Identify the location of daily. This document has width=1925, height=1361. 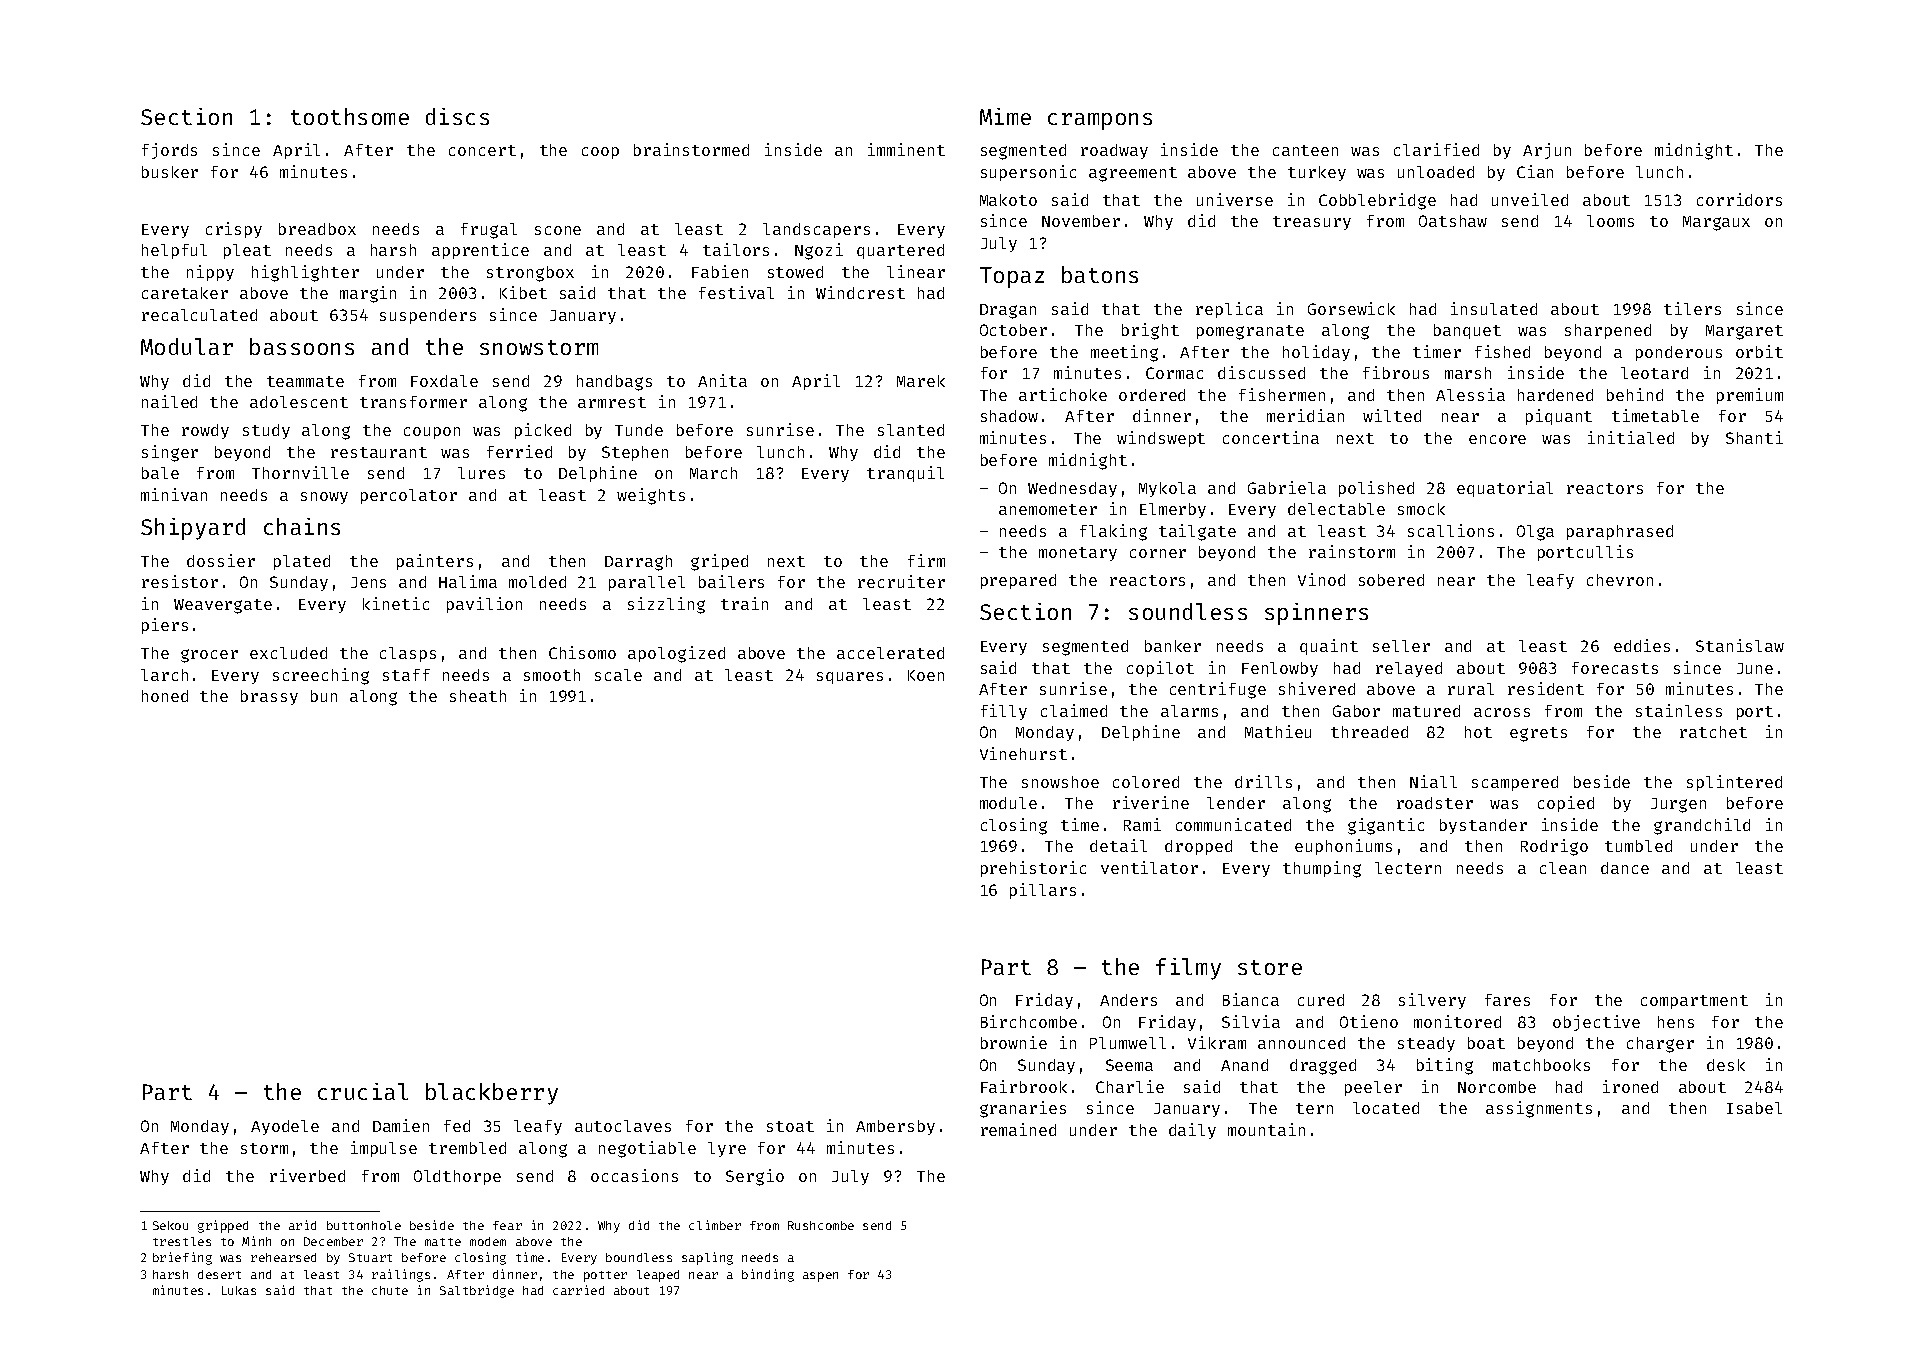
(1192, 1131).
